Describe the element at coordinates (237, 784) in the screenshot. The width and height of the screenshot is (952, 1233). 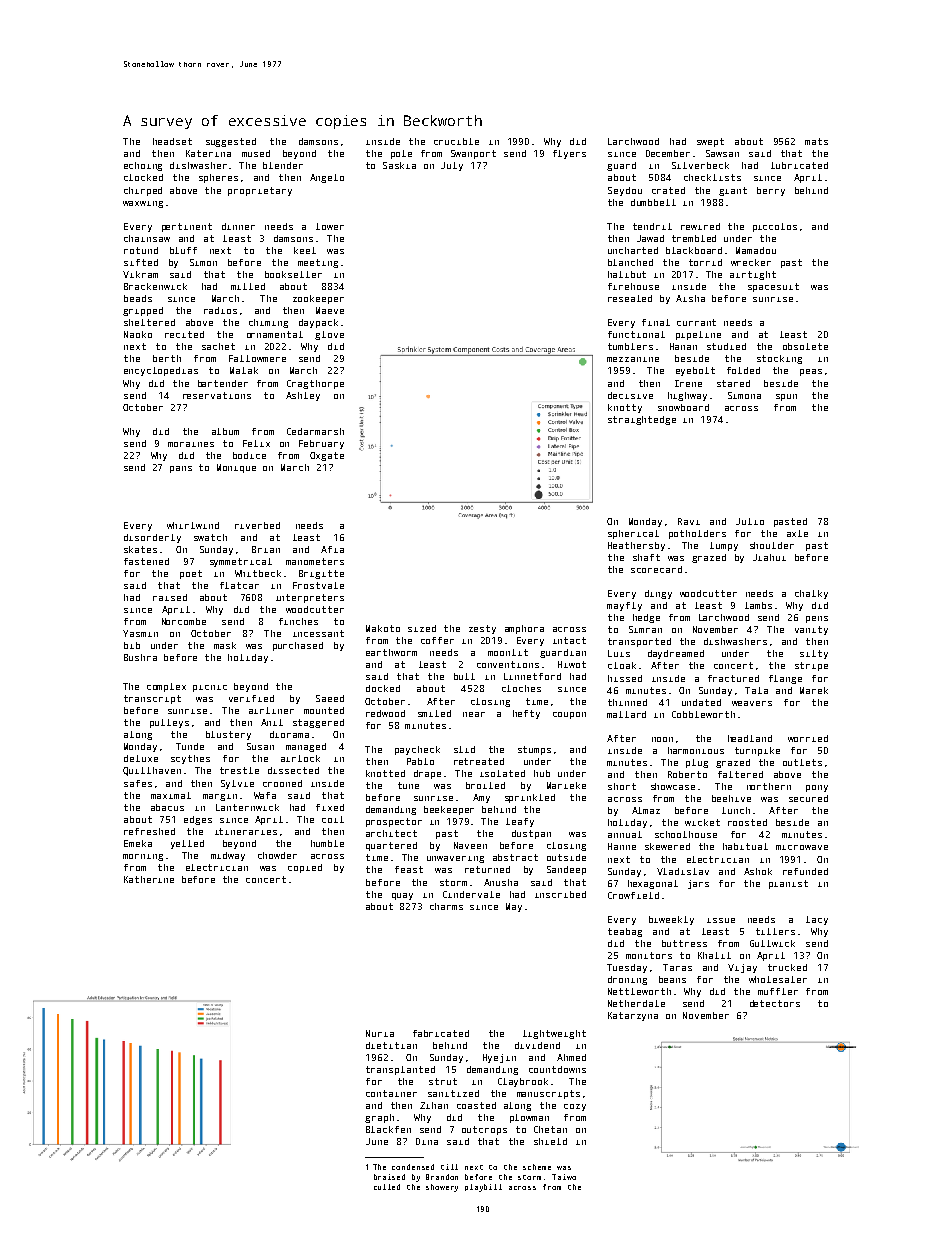
I see `Sylvie` at that location.
